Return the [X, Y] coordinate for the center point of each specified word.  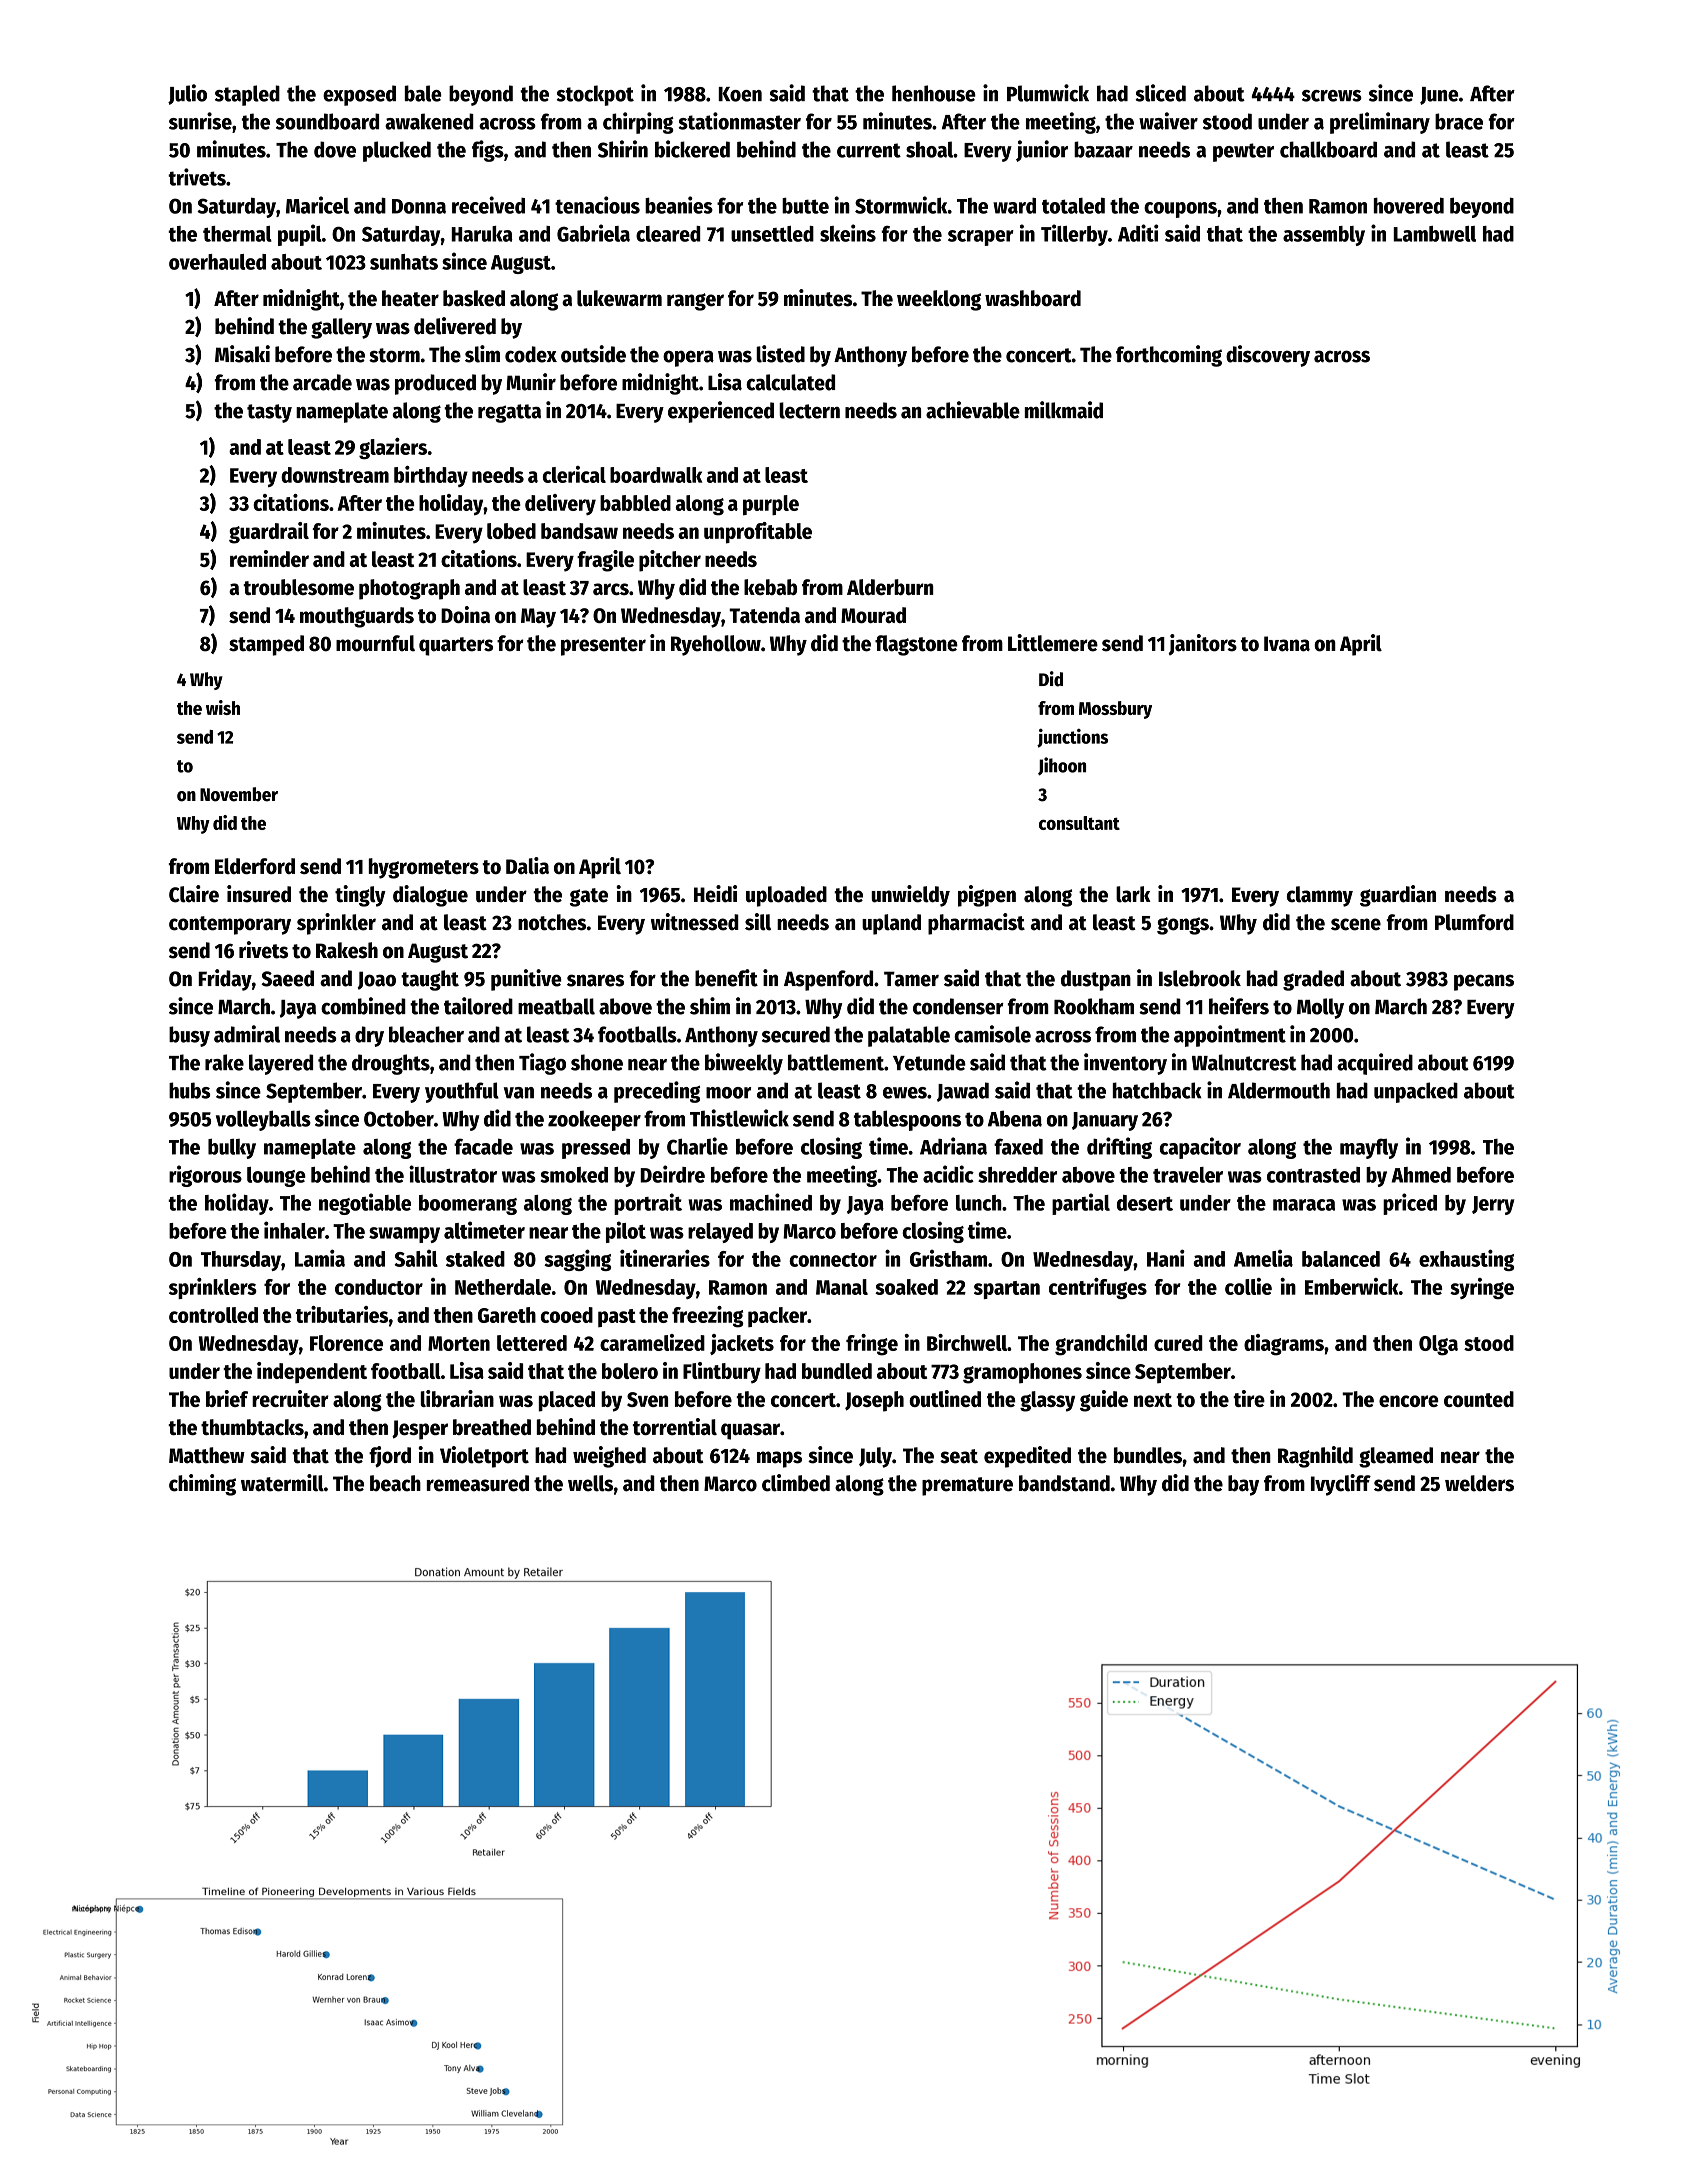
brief [227, 1398]
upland [891, 924]
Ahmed [1421, 1175]
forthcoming [1169, 356]
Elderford [255, 866]
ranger [695, 302]
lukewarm [619, 298]
